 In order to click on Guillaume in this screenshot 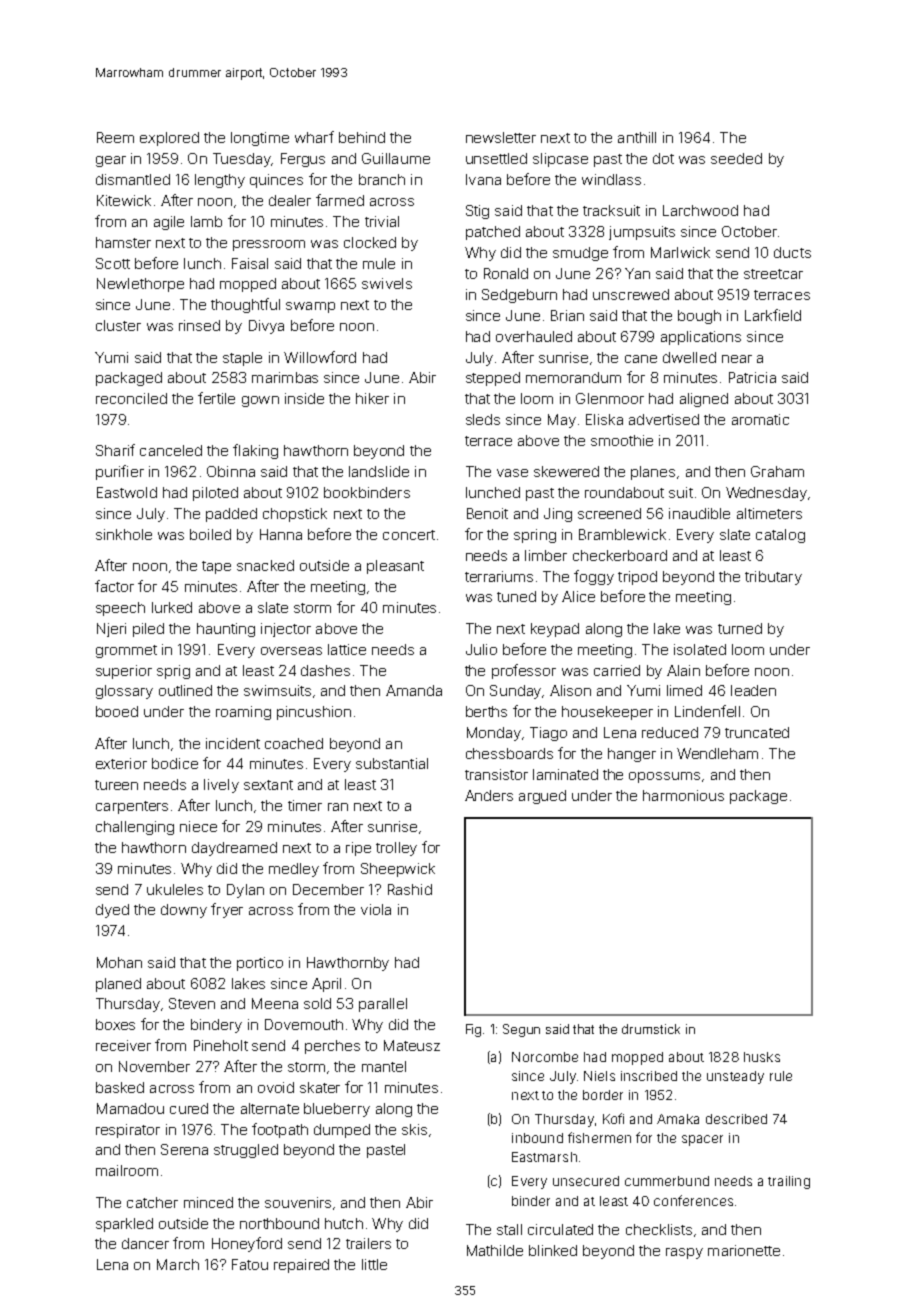, I will do `click(396, 158)`.
